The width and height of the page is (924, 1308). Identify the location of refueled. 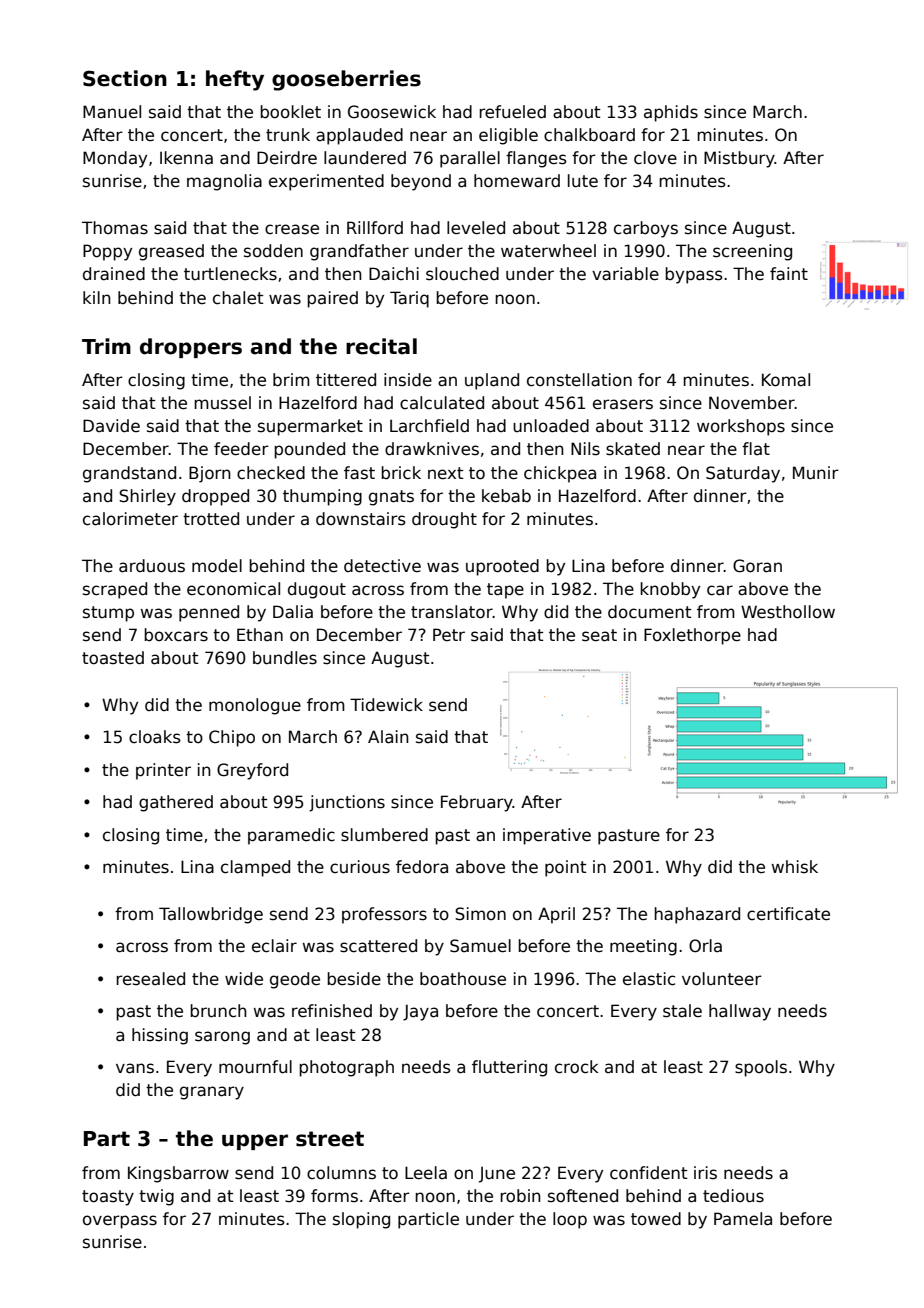
(512, 112).
